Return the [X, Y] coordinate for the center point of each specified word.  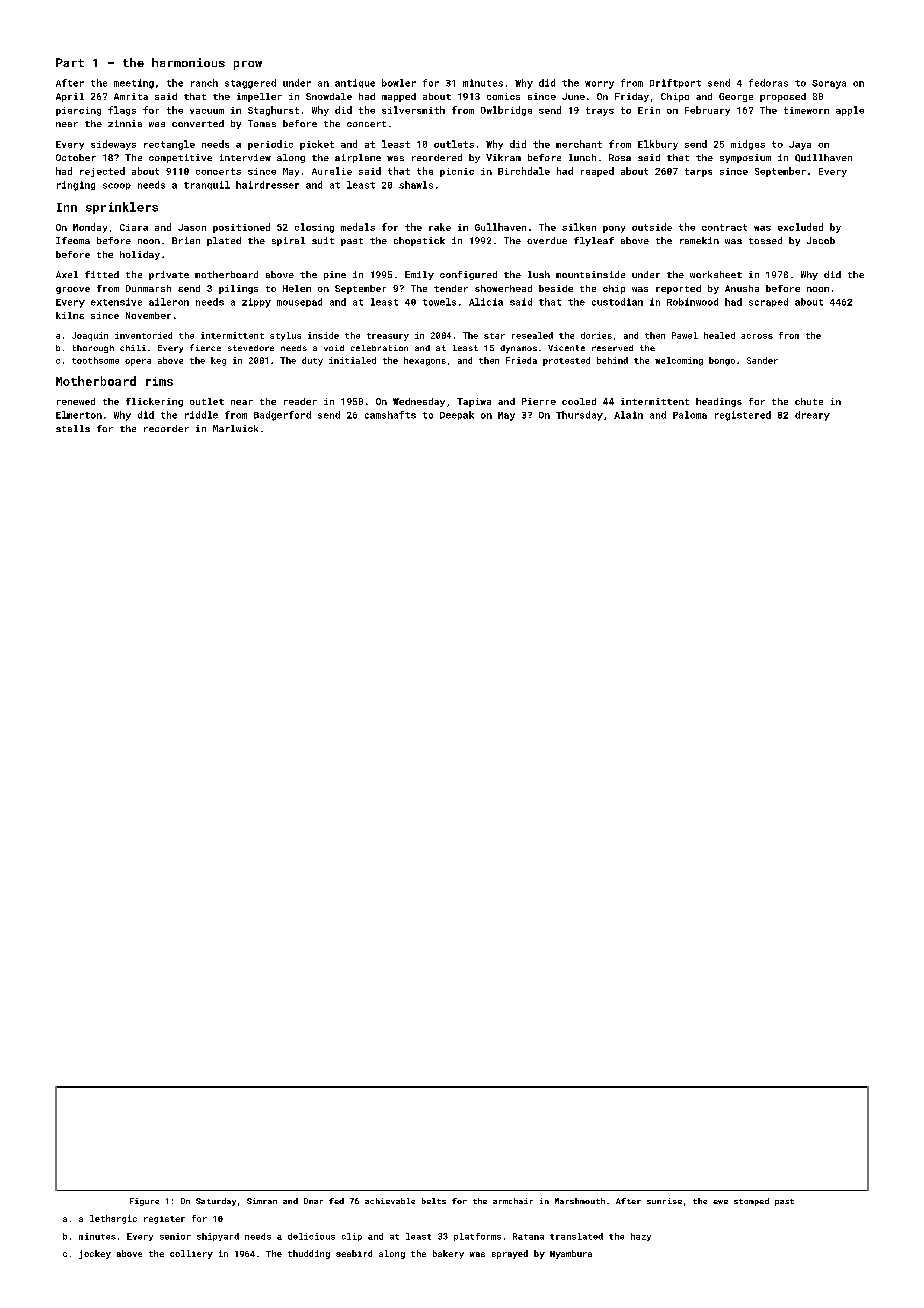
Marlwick [235, 428]
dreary [812, 416]
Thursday [579, 416]
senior [175, 1236]
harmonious [188, 62]
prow [248, 65]
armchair [513, 1201]
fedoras [768, 83]
